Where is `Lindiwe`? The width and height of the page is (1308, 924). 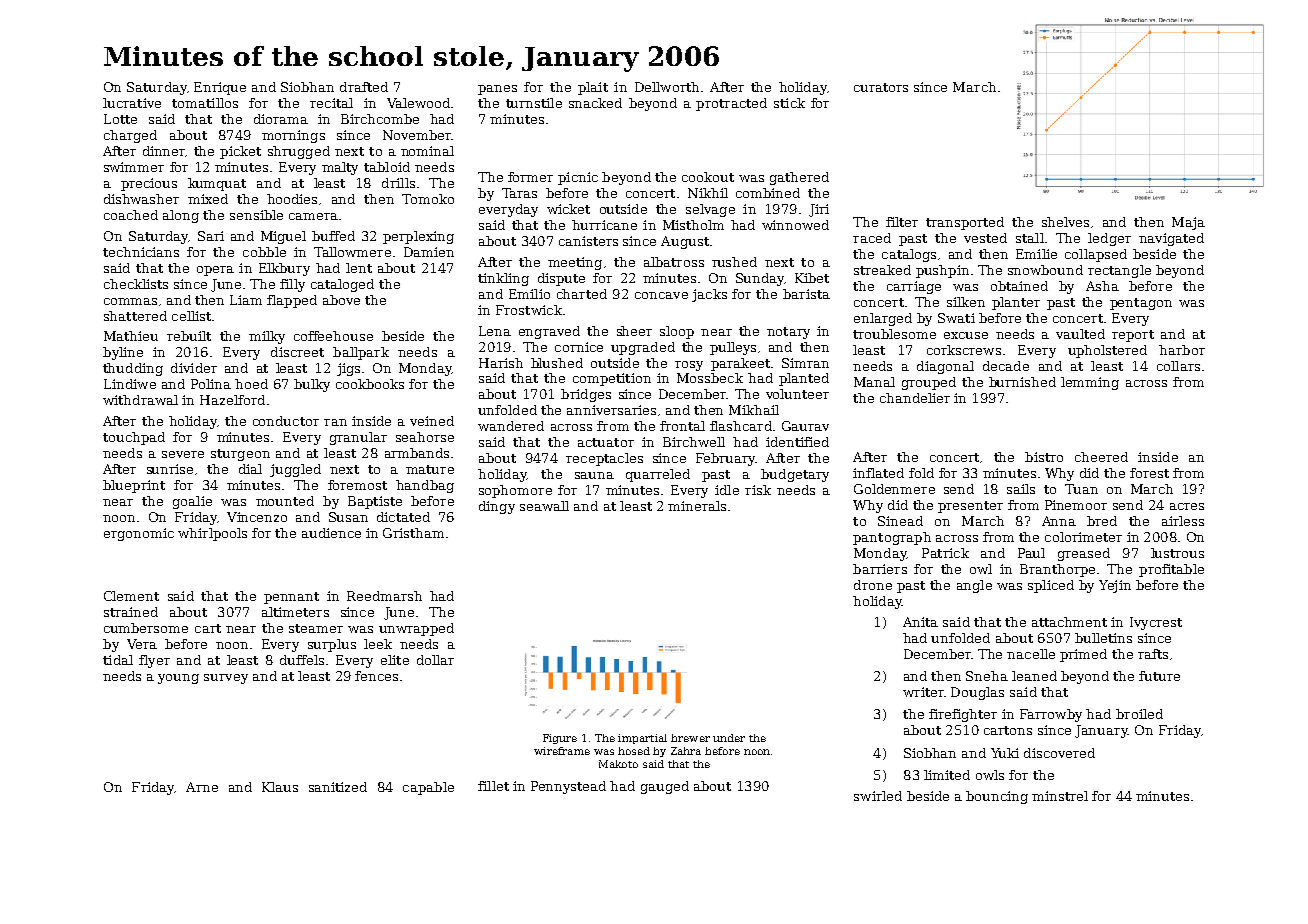 Lindiwe is located at coordinates (130, 384).
